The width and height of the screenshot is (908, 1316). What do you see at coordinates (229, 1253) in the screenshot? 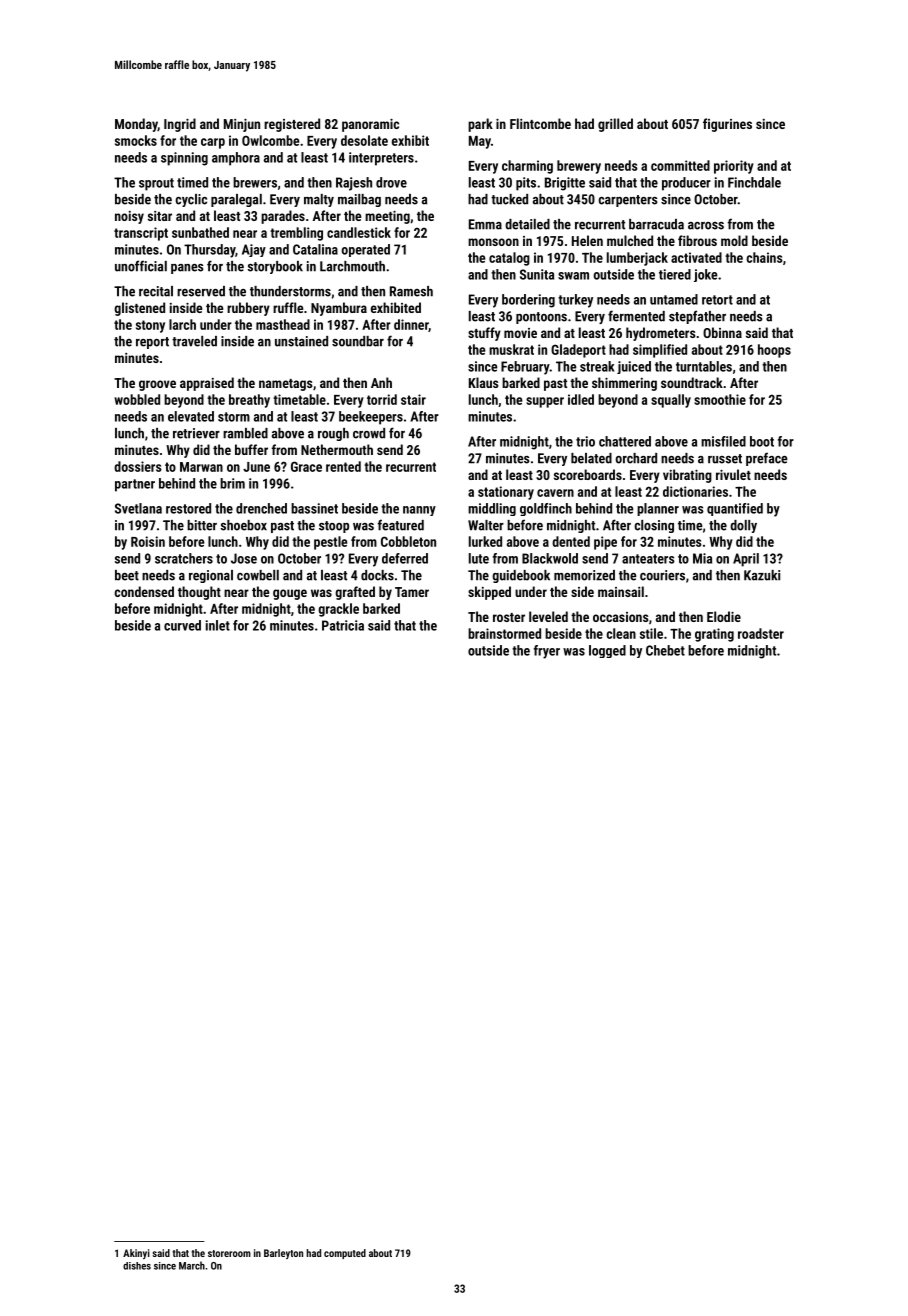
I see `storeroom` at bounding box center [229, 1253].
